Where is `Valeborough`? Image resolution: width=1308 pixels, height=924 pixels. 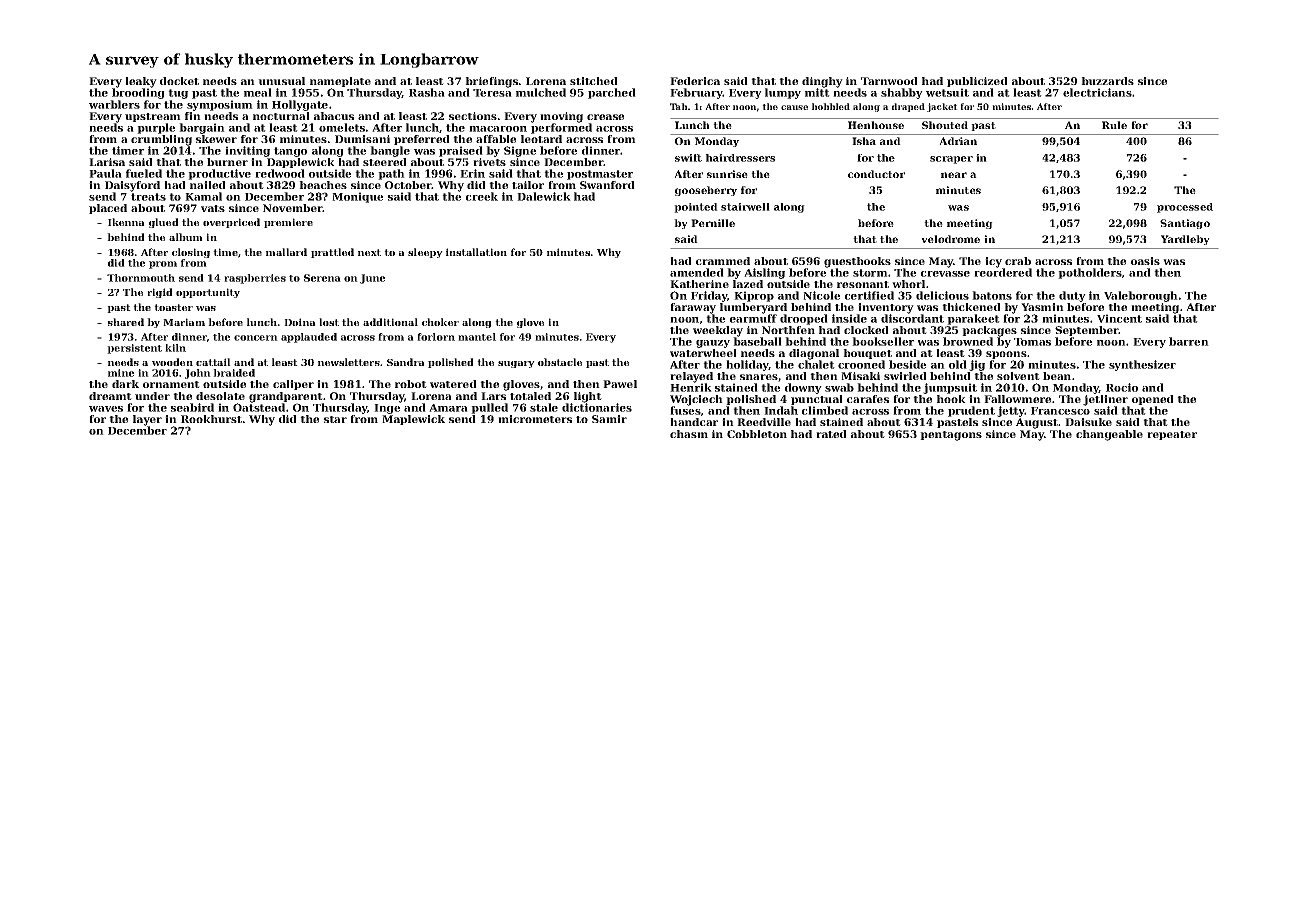
Valeborough is located at coordinates (1141, 296).
